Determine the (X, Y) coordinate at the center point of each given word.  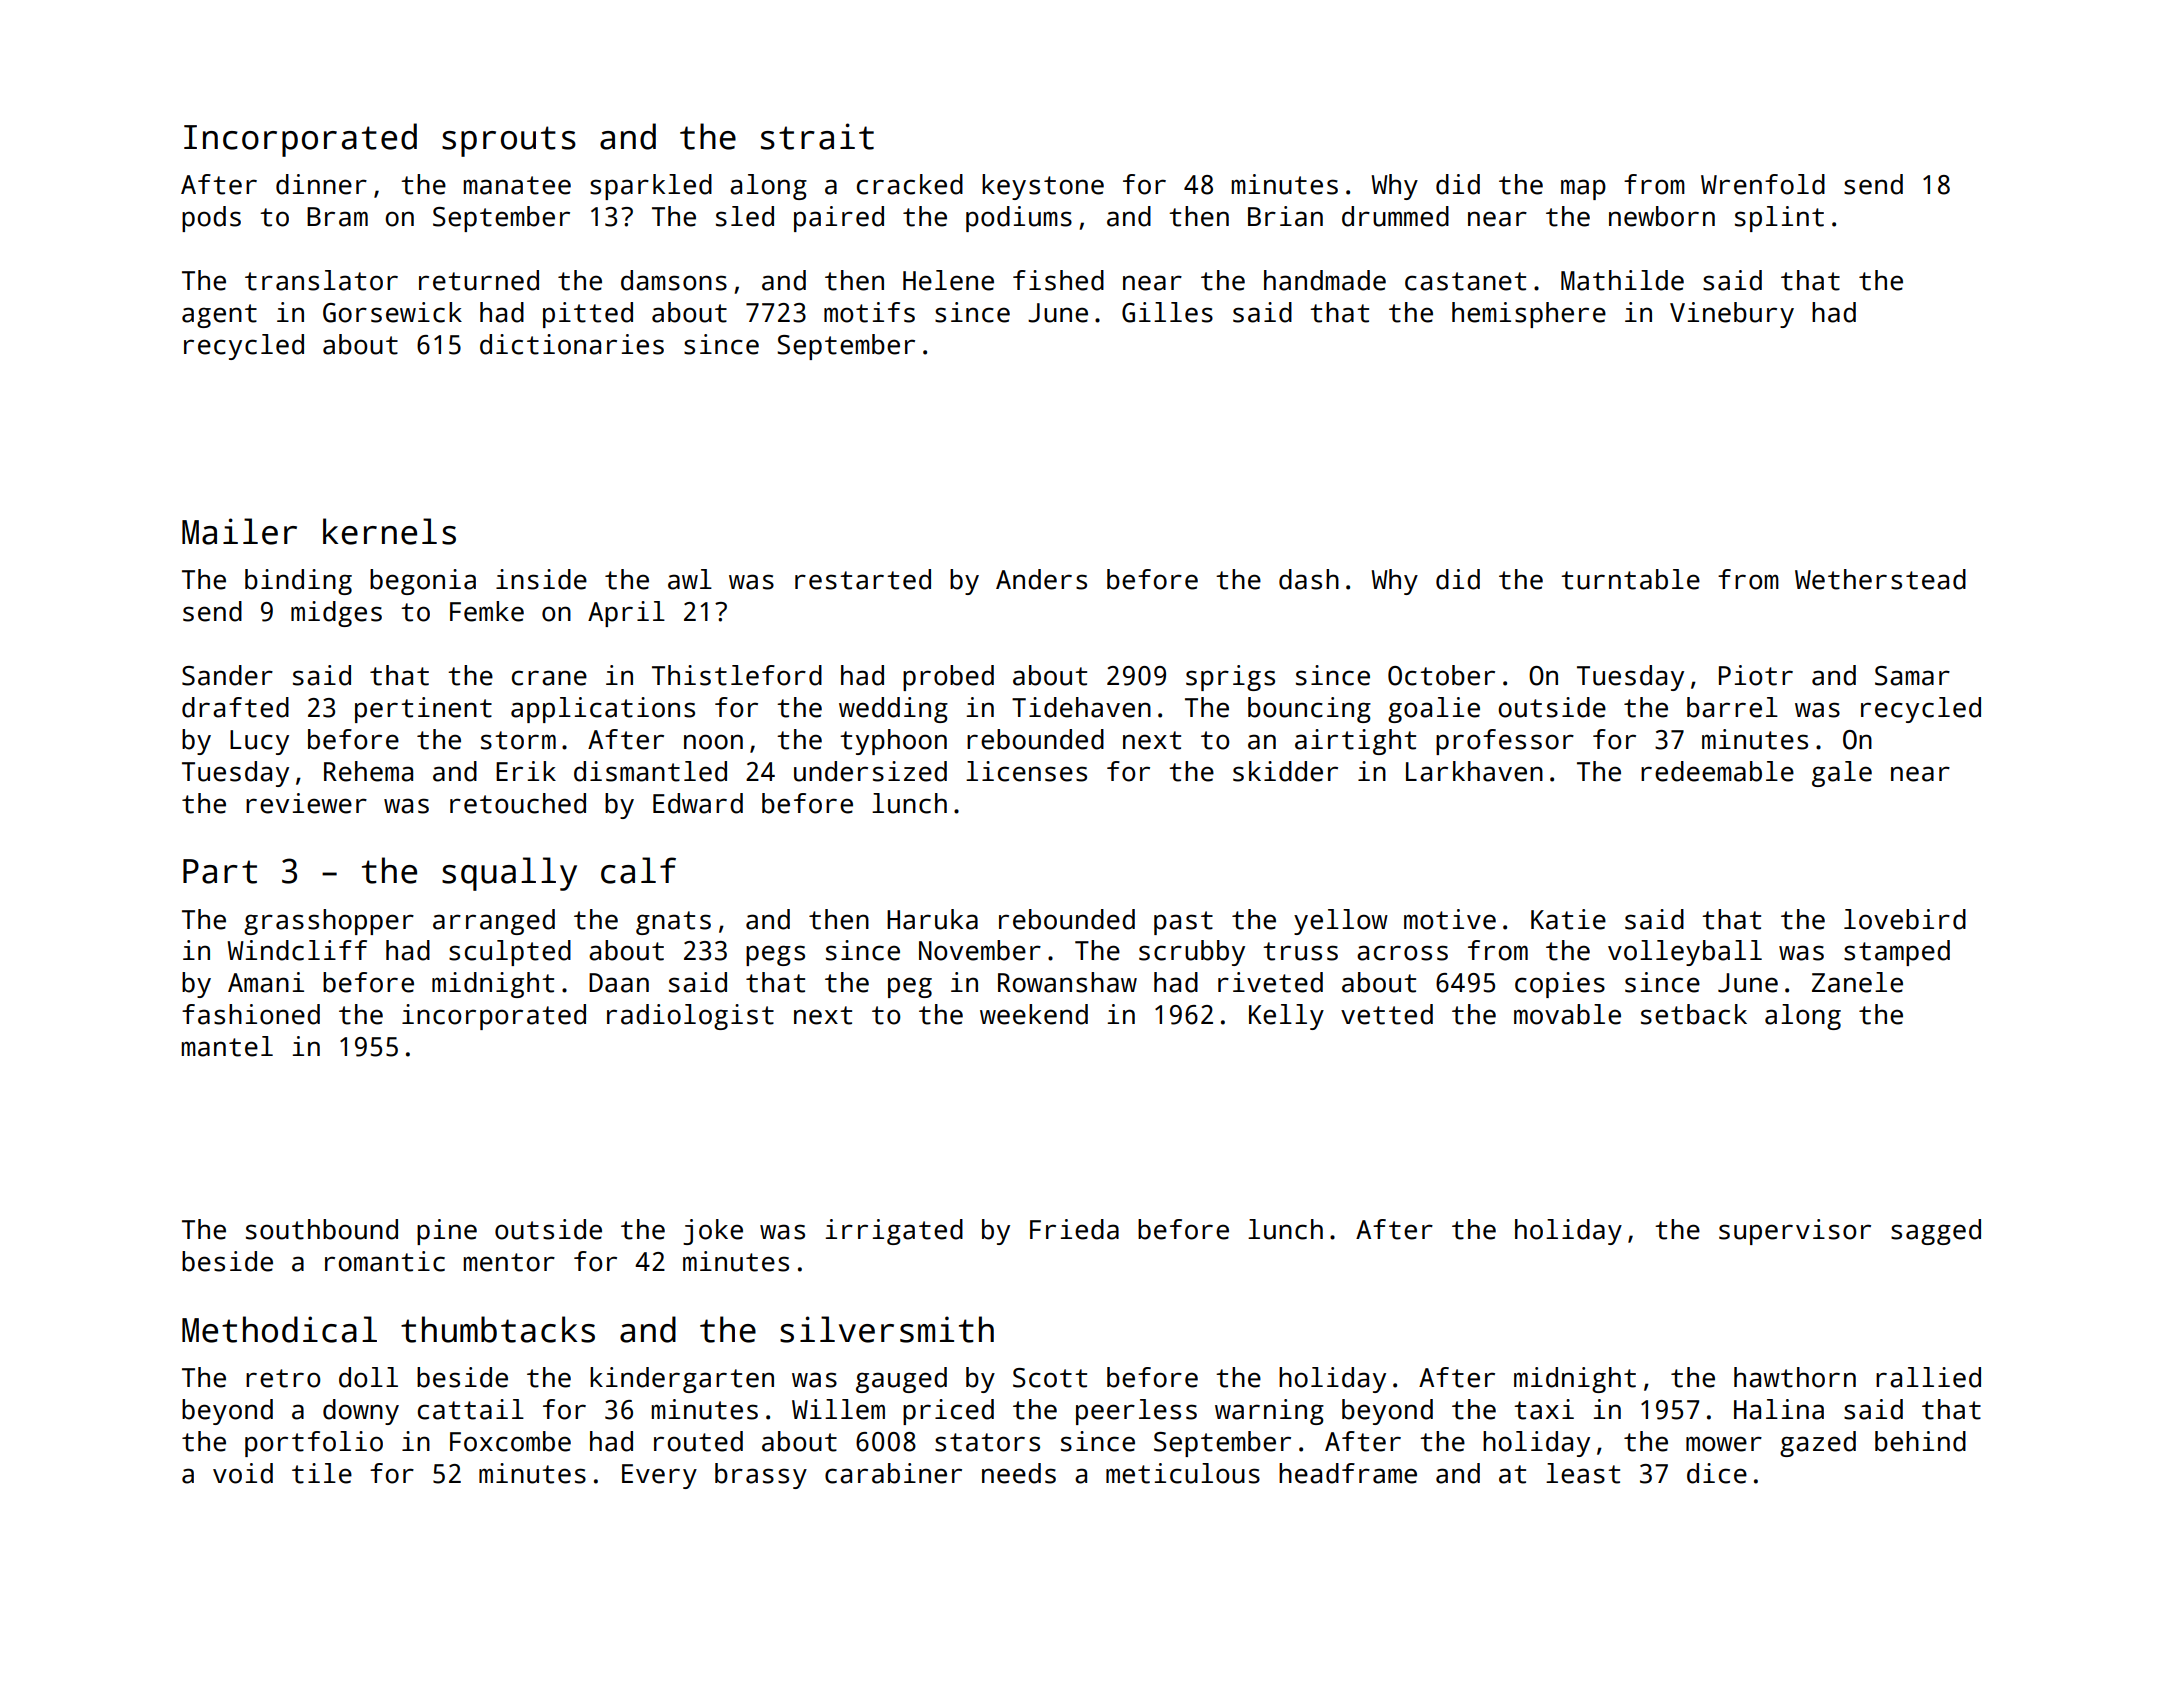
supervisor (1795, 1232)
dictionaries (572, 344)
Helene (948, 280)
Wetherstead (1880, 579)
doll (368, 1377)
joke (713, 1232)
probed (948, 678)
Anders (1041, 579)
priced (948, 1412)
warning (1269, 1412)
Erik (526, 771)
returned (479, 280)
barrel (1732, 707)
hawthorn (1795, 1377)
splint (1779, 219)
